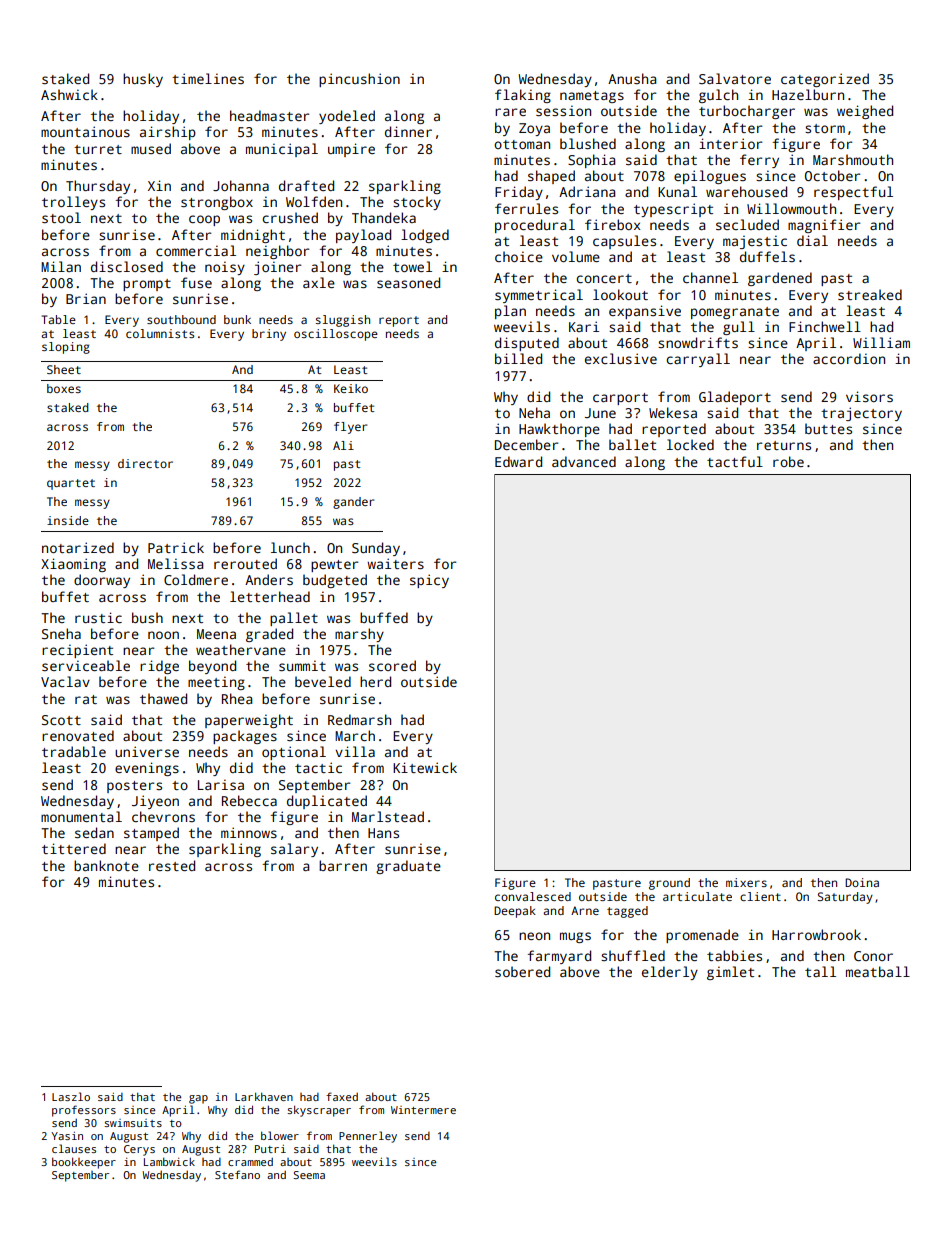  I want to click on Ashwick, so click(69, 94).
